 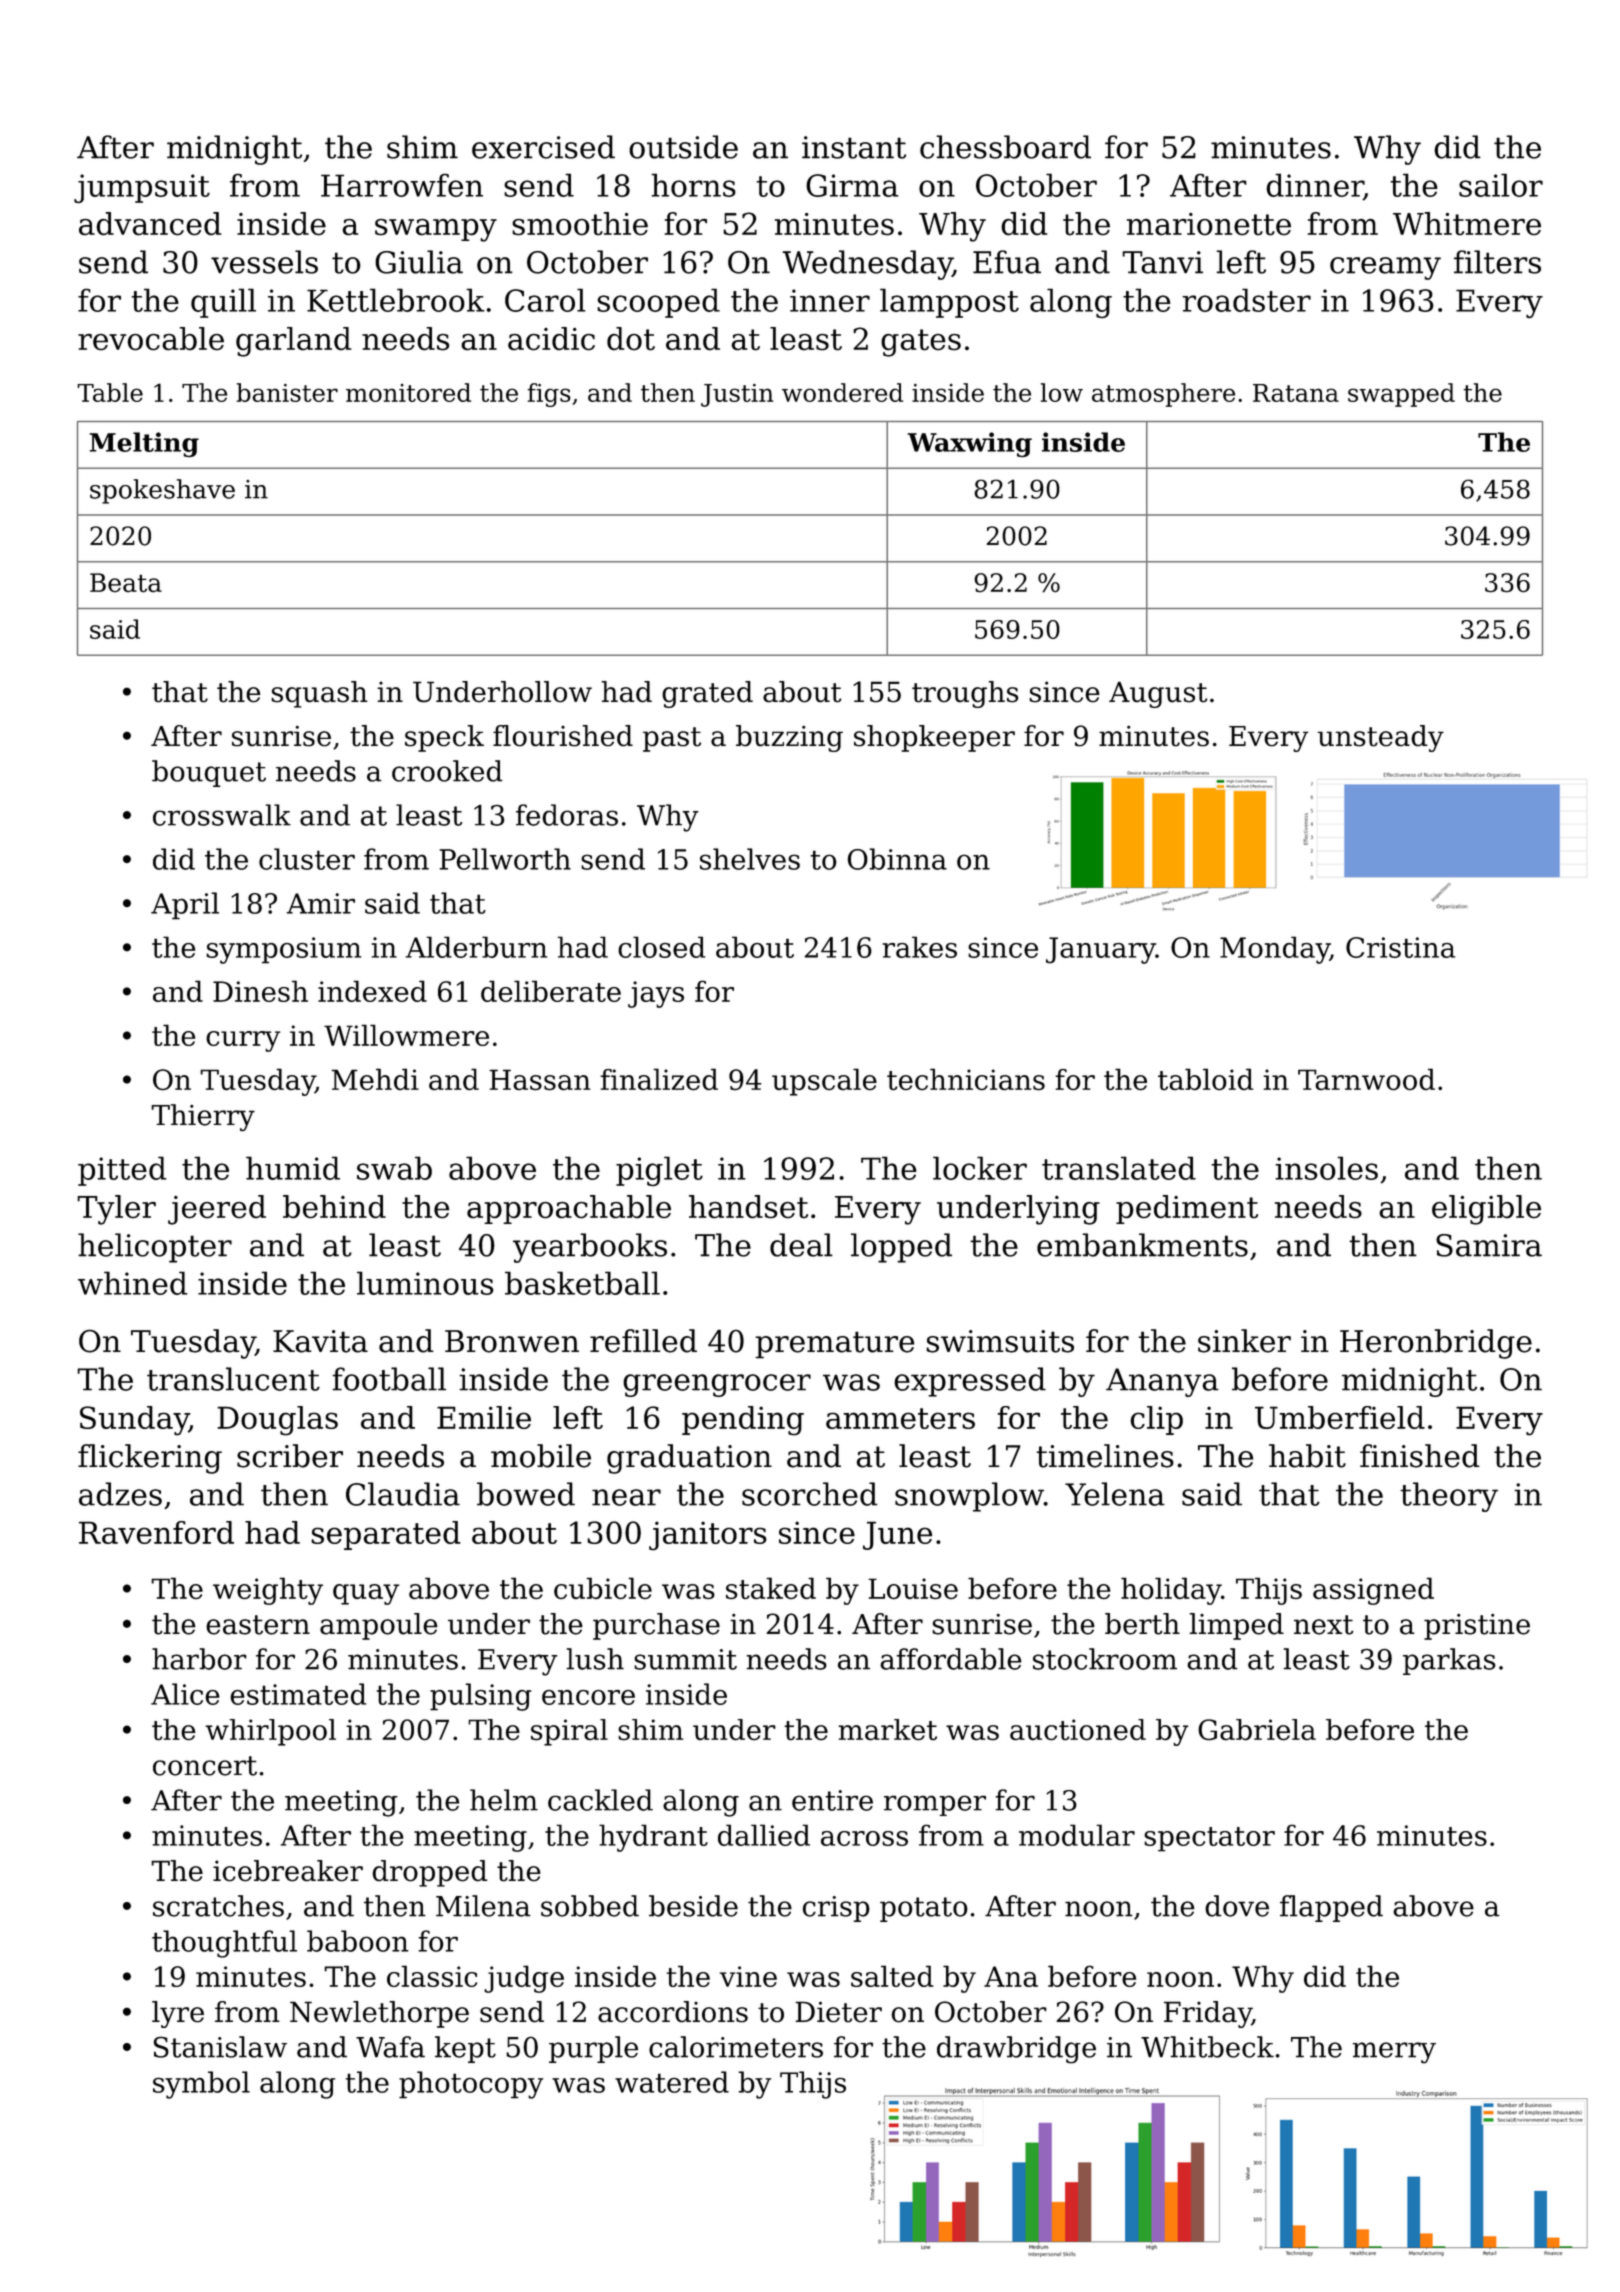 What do you see at coordinates (1162, 1382) in the image?
I see `Ananya` at bounding box center [1162, 1382].
